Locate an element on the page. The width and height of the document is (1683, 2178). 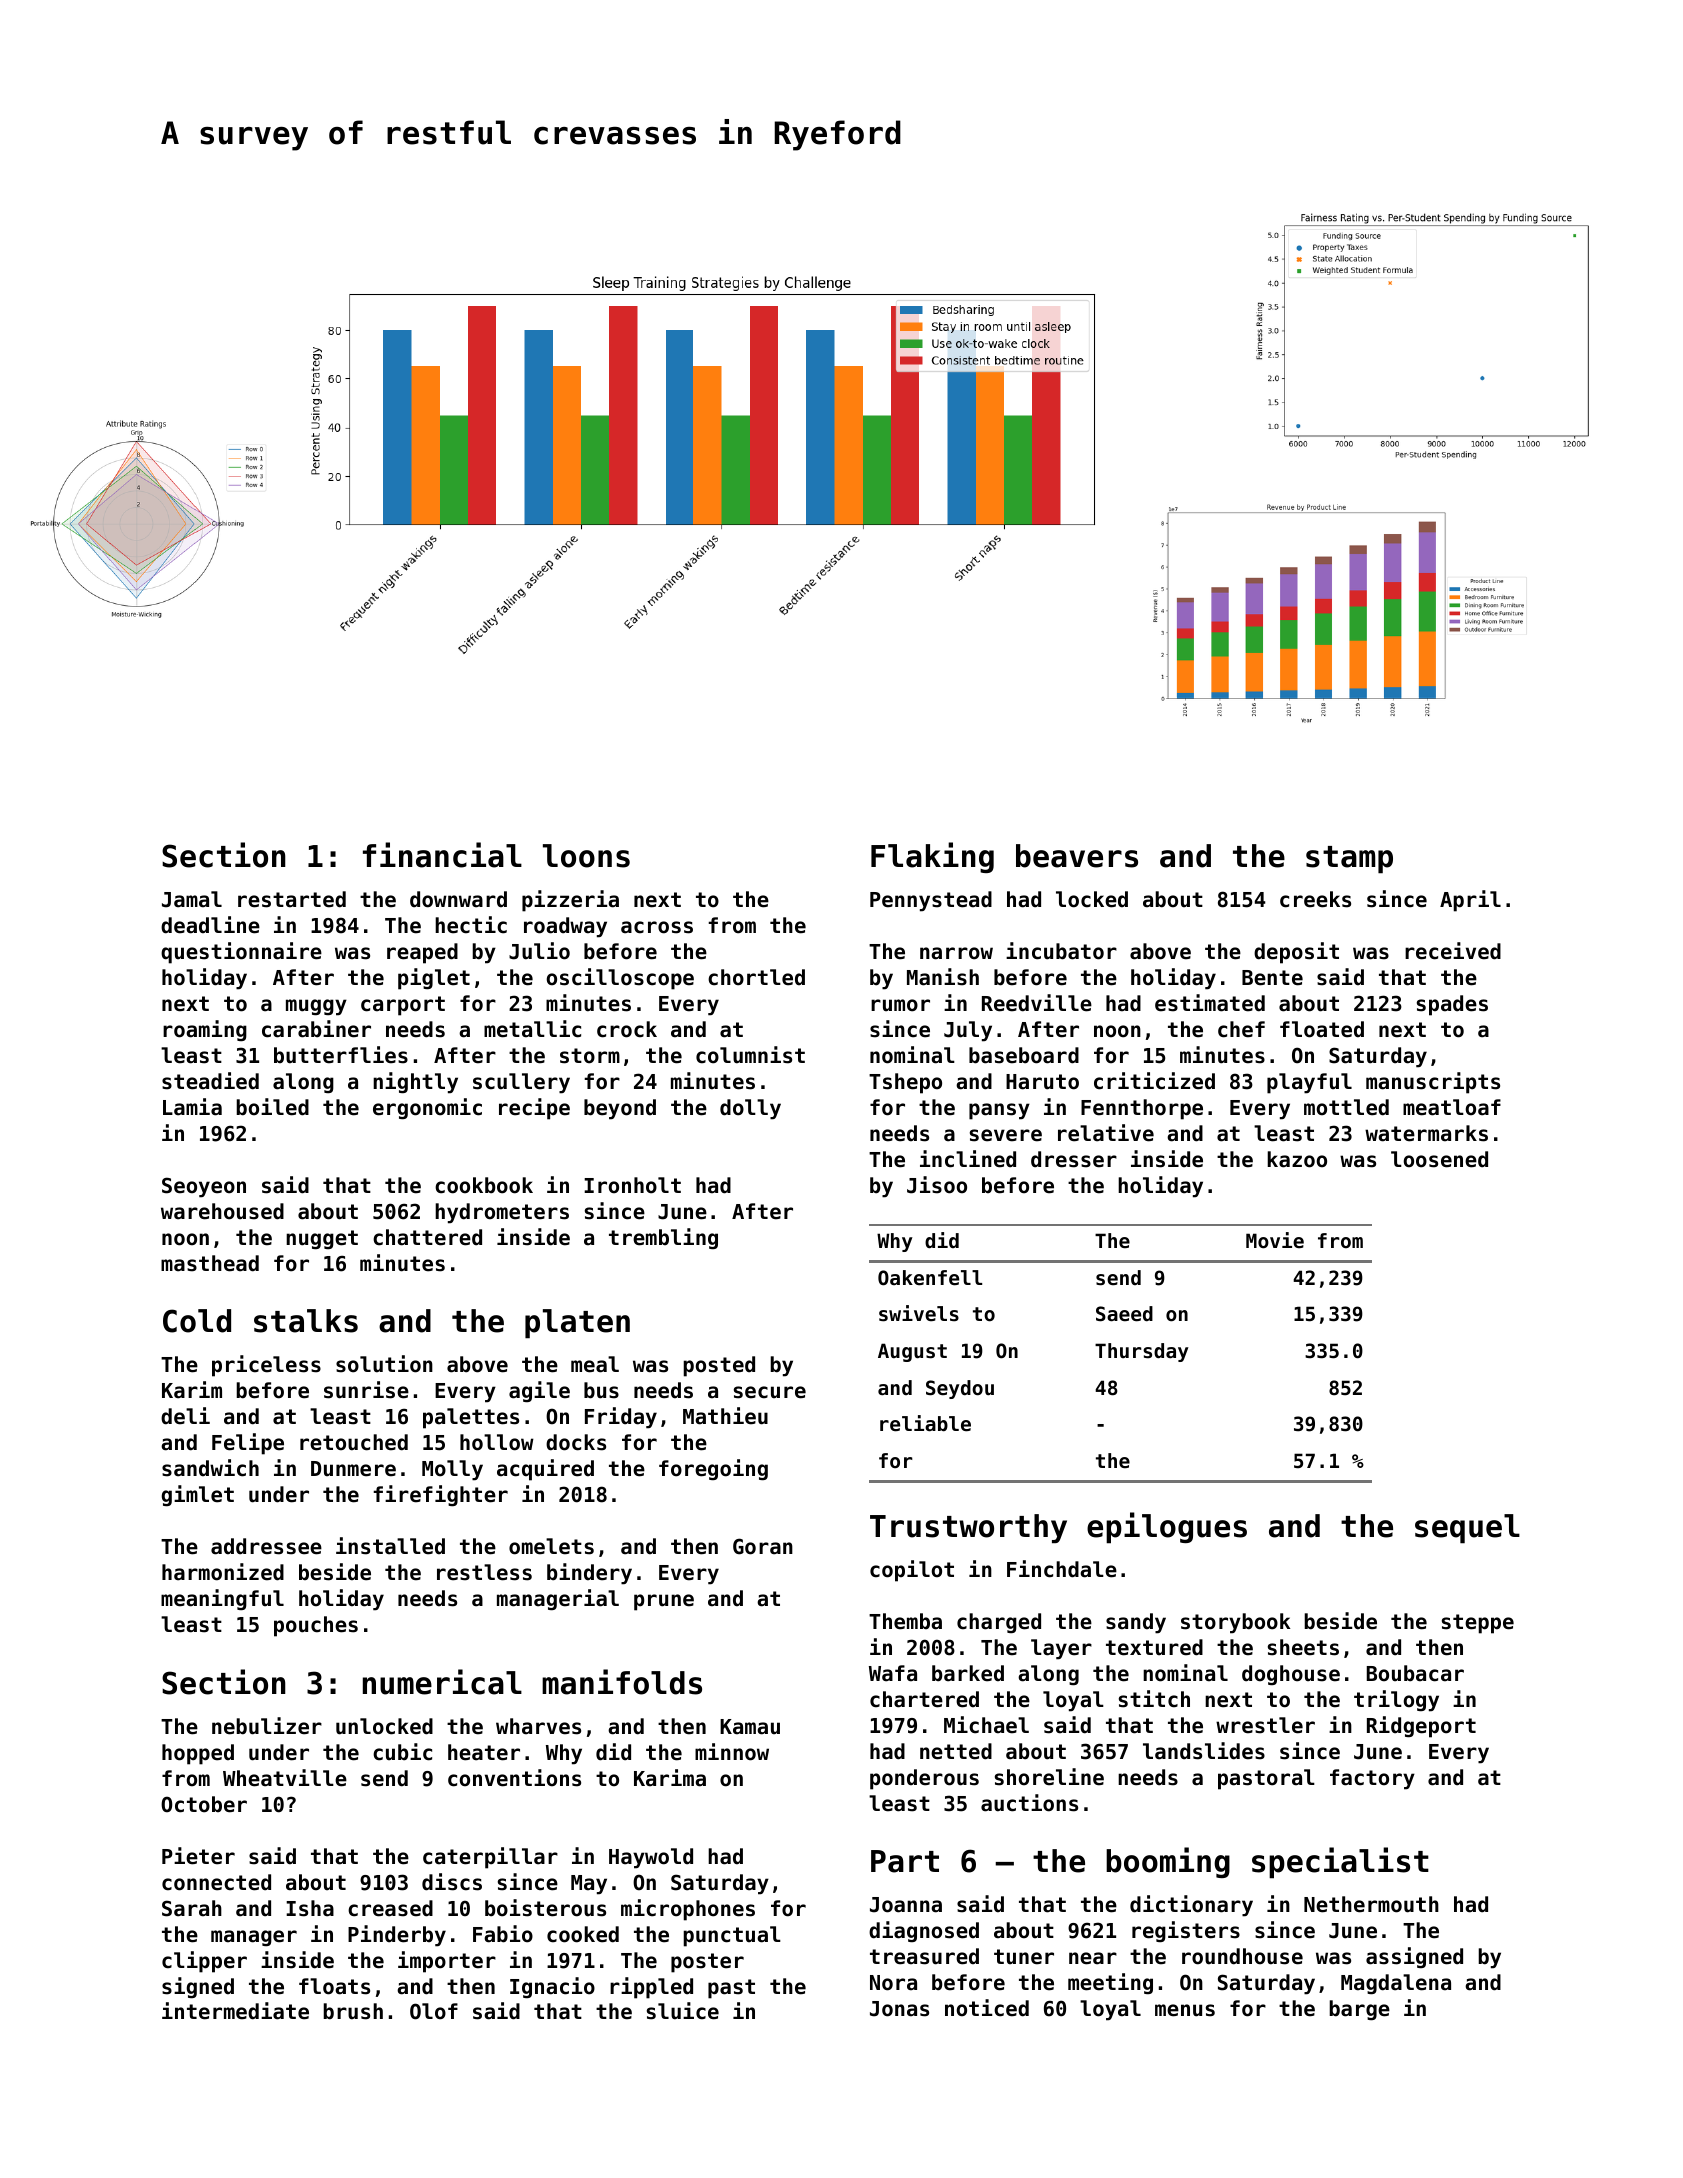
received is located at coordinates (1453, 951).
